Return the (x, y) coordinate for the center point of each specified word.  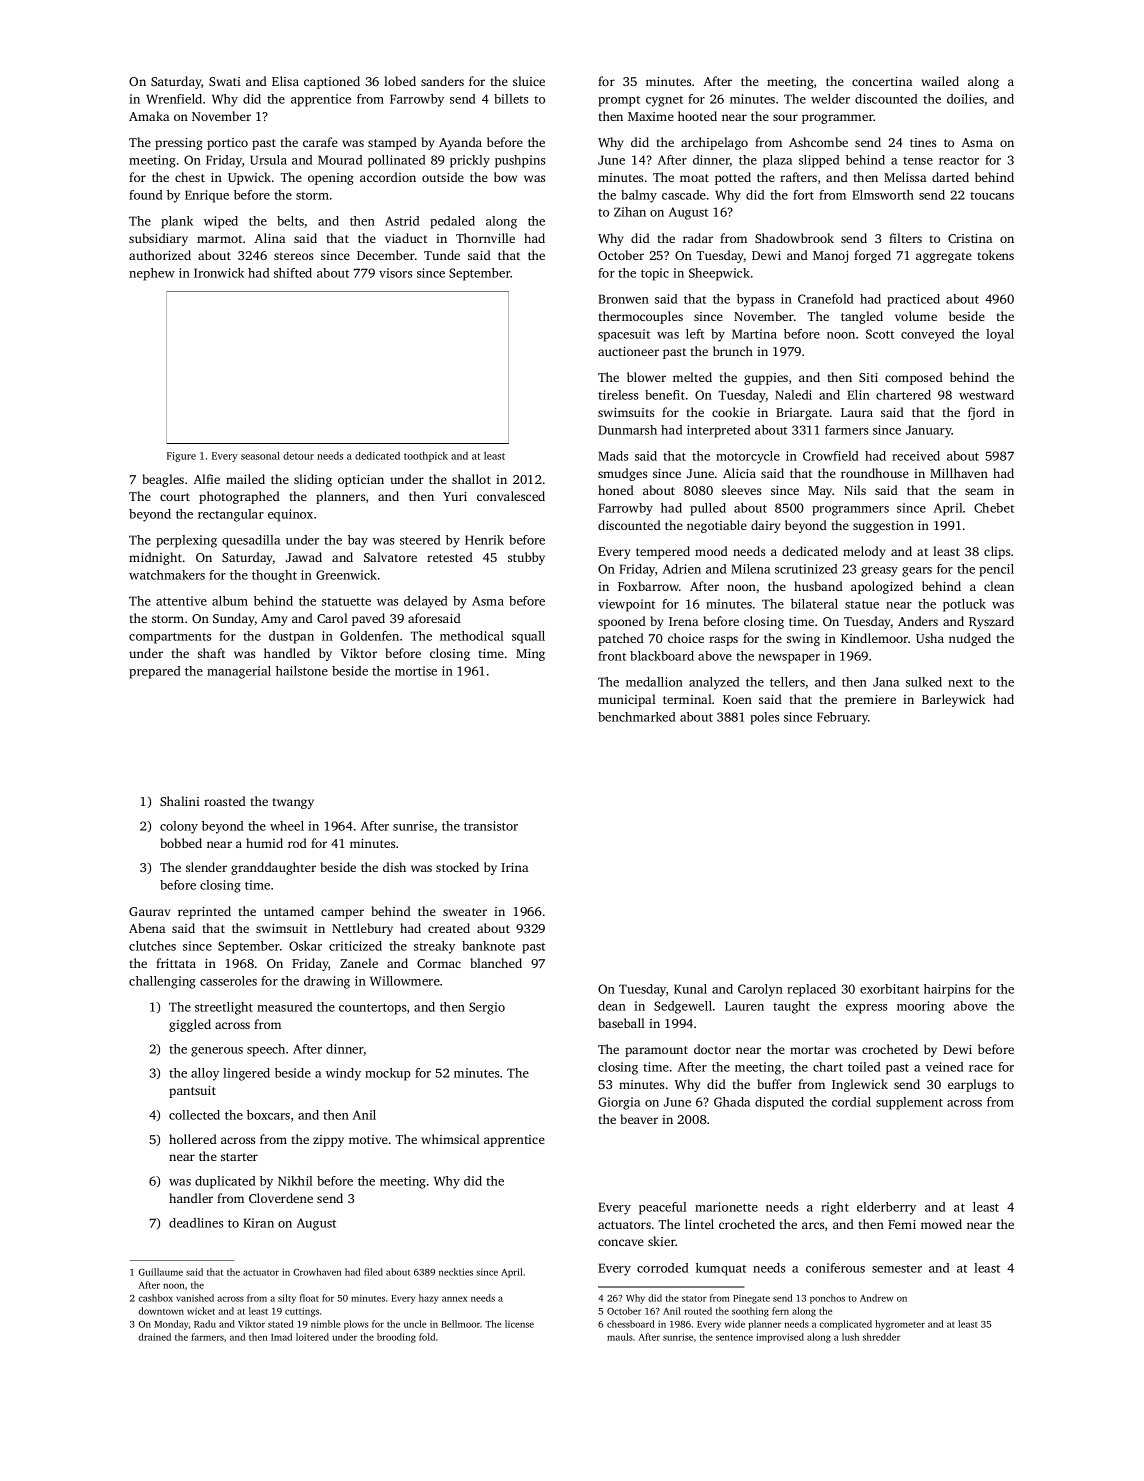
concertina (882, 81)
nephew (152, 274)
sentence (734, 1338)
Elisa (285, 81)
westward (986, 395)
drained (154, 1337)
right (835, 1208)
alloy (205, 1074)
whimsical (450, 1139)
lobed (400, 81)
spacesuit (624, 335)
